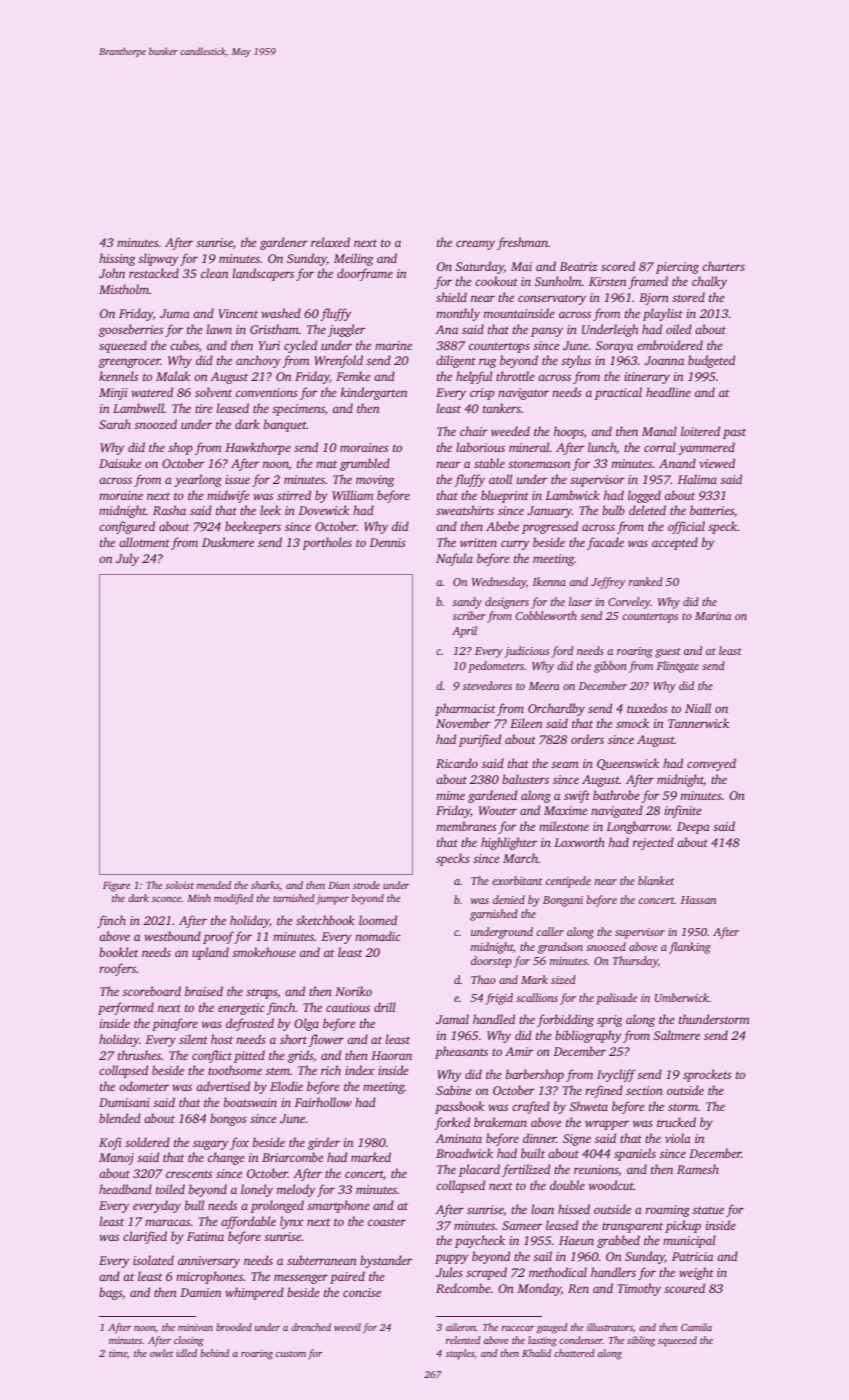 This image has height=1400, width=849. What do you see at coordinates (179, 885) in the image?
I see `soloist` at bounding box center [179, 885].
